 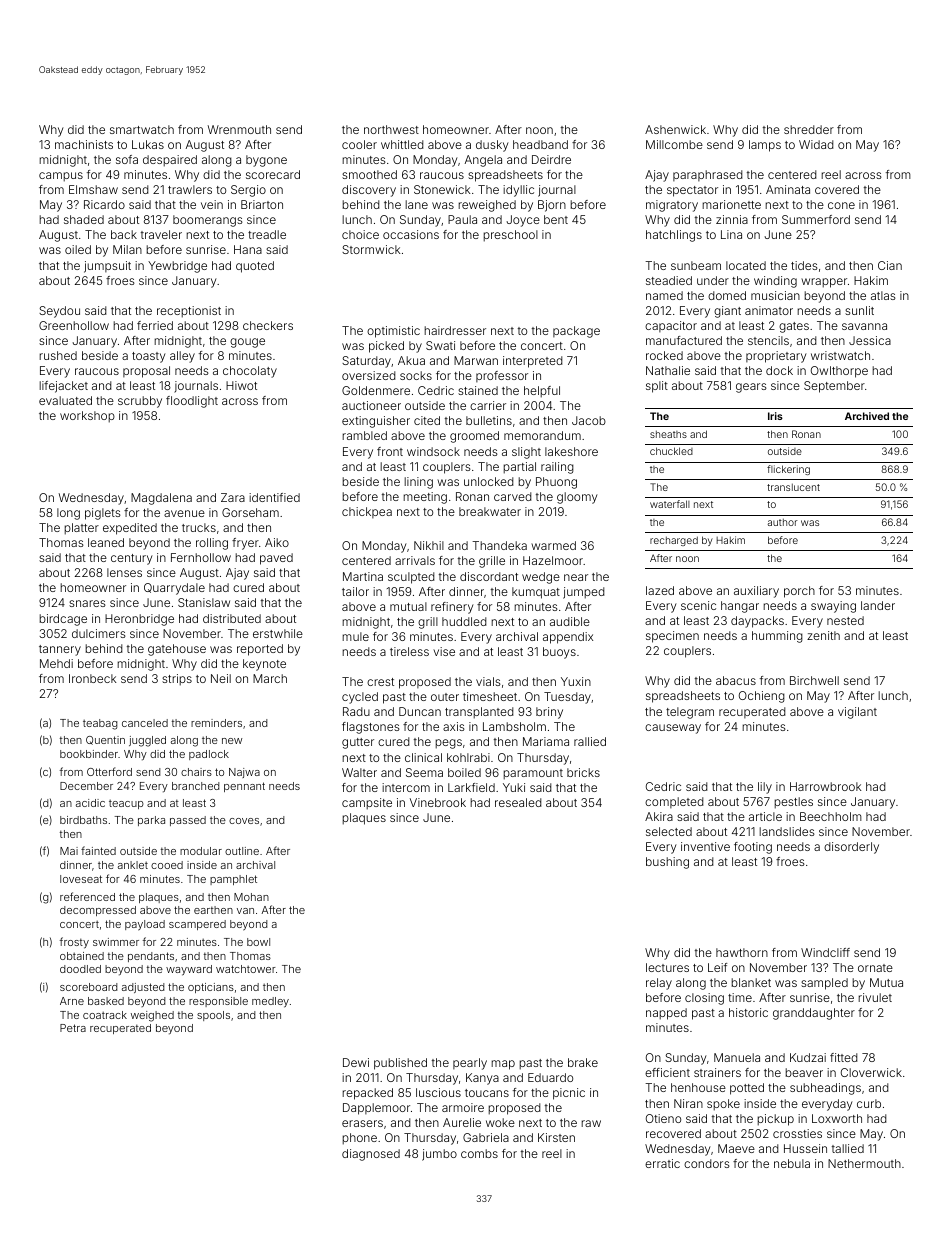 What do you see at coordinates (518, 802) in the document?
I see `resealed` at bounding box center [518, 802].
